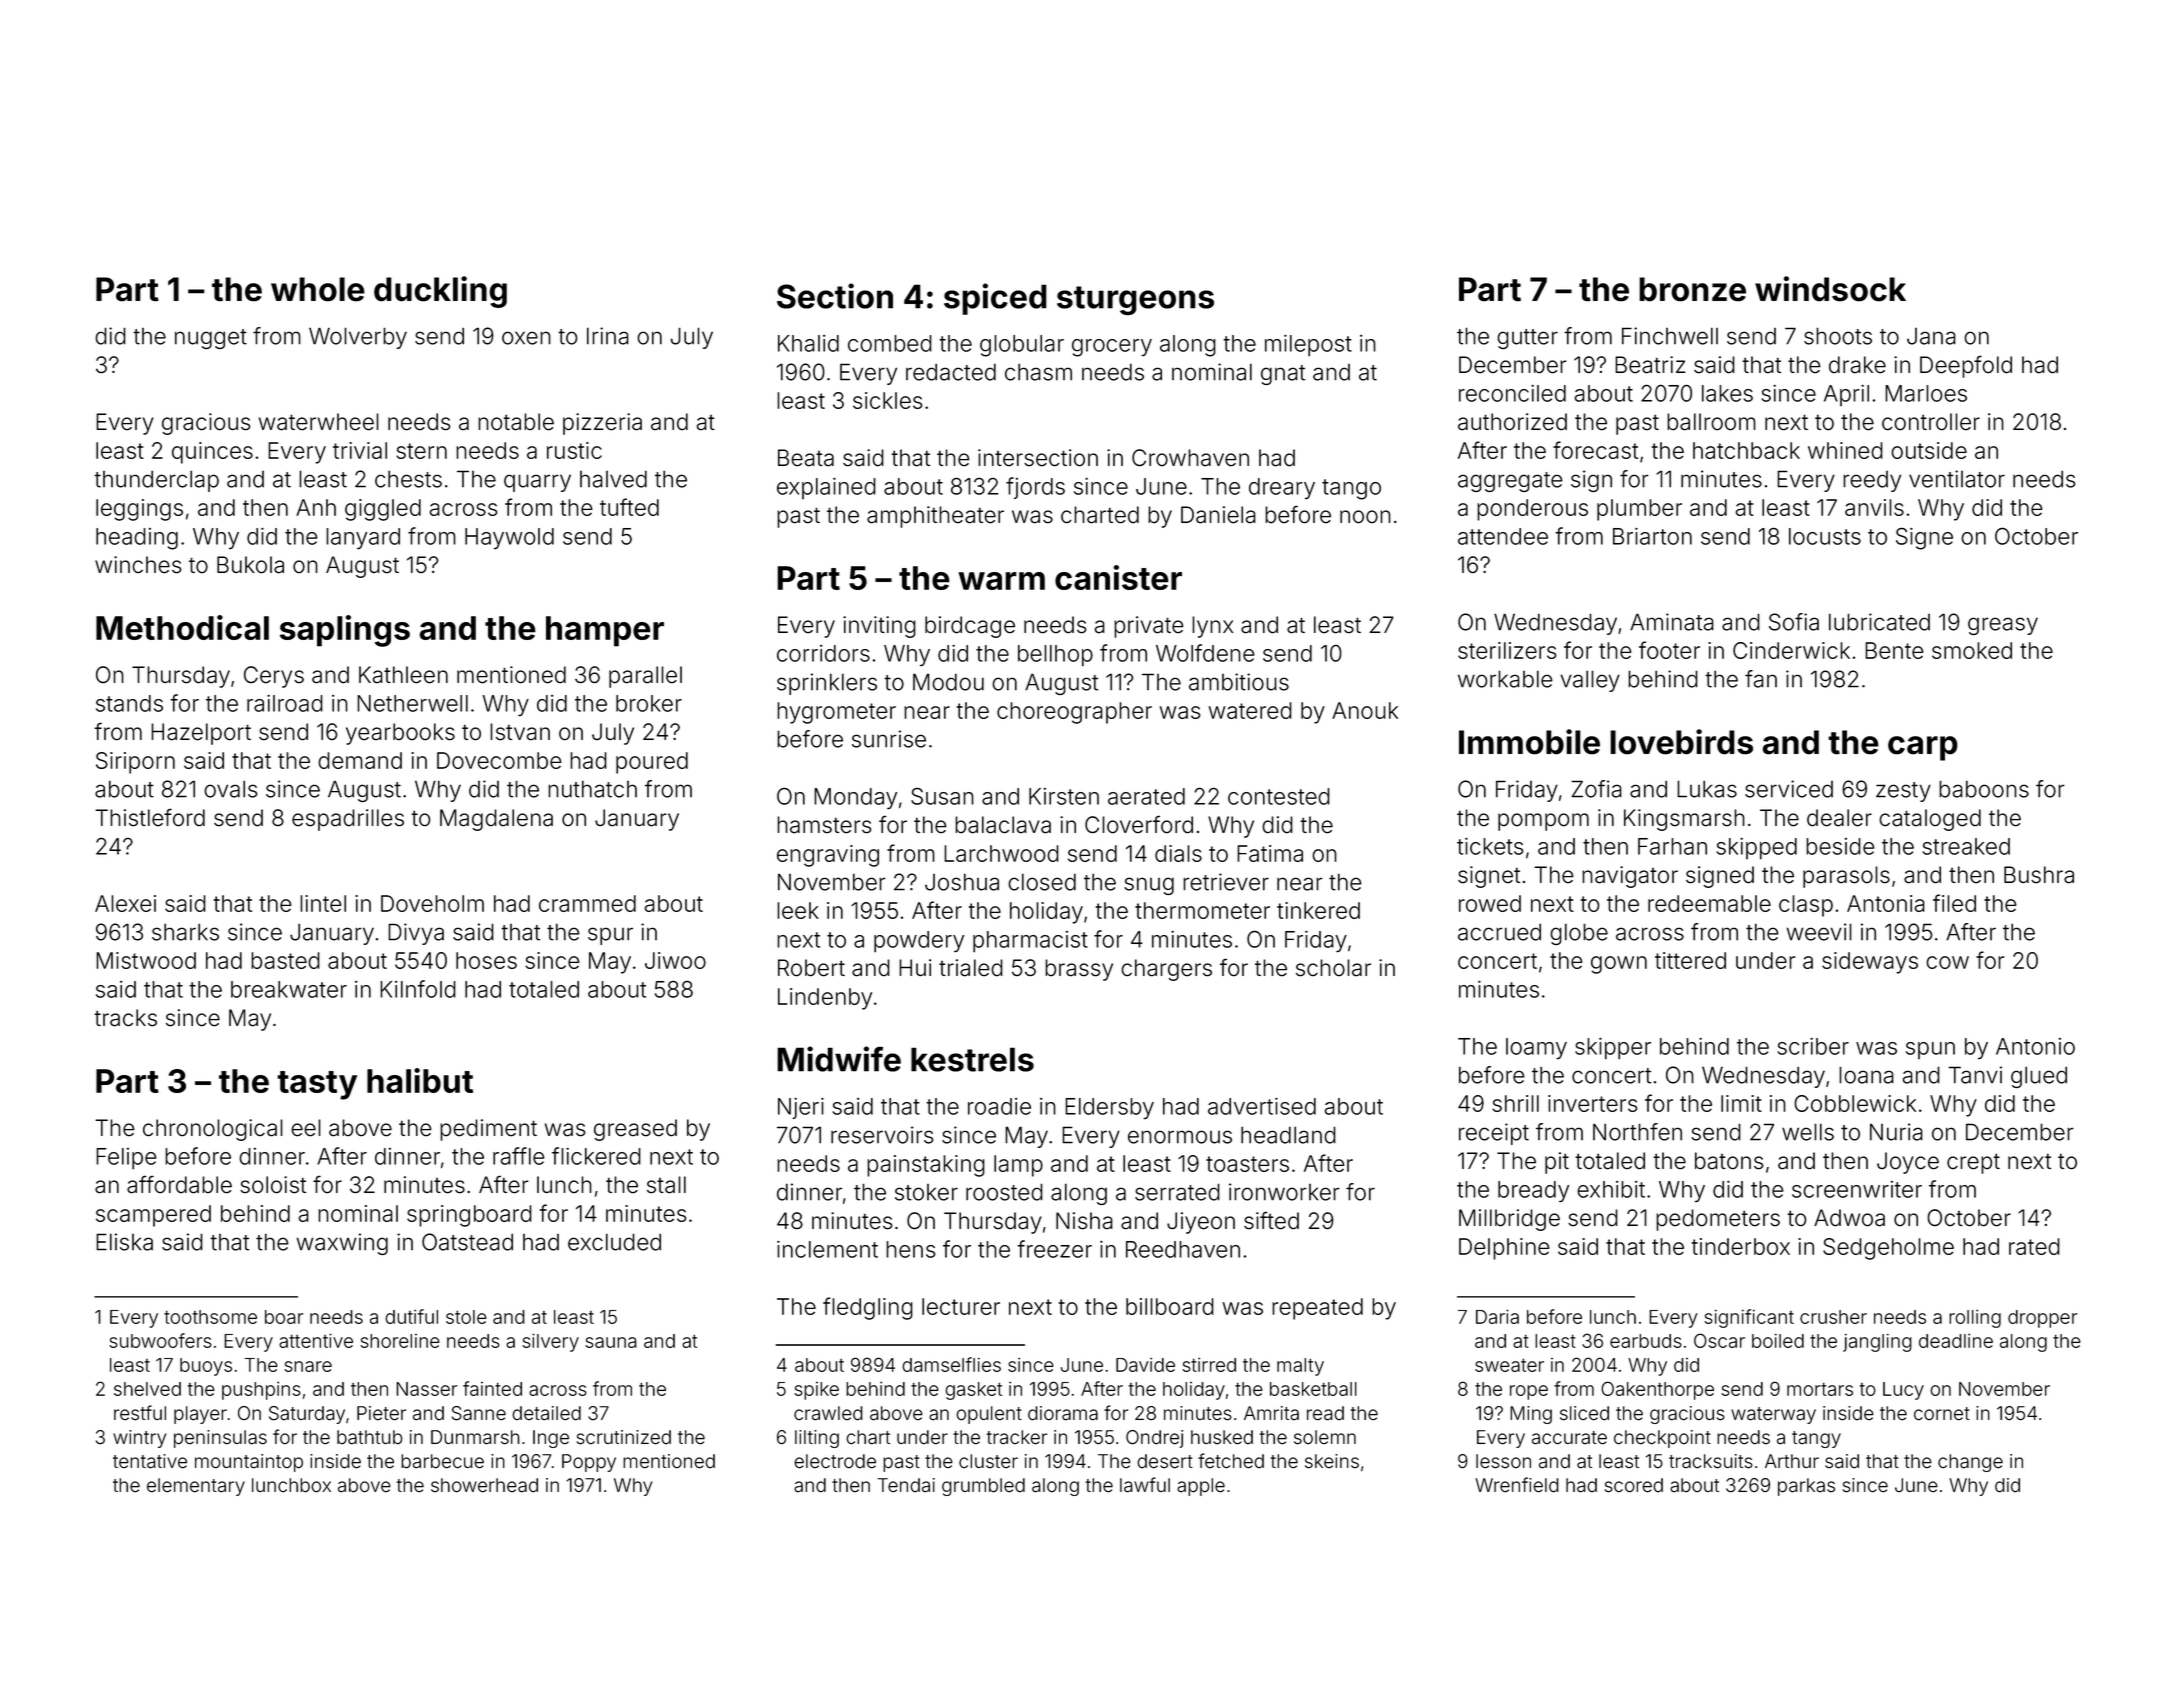 The width and height of the screenshot is (2178, 1683). What do you see at coordinates (2003, 626) in the screenshot?
I see `greasy` at bounding box center [2003, 626].
